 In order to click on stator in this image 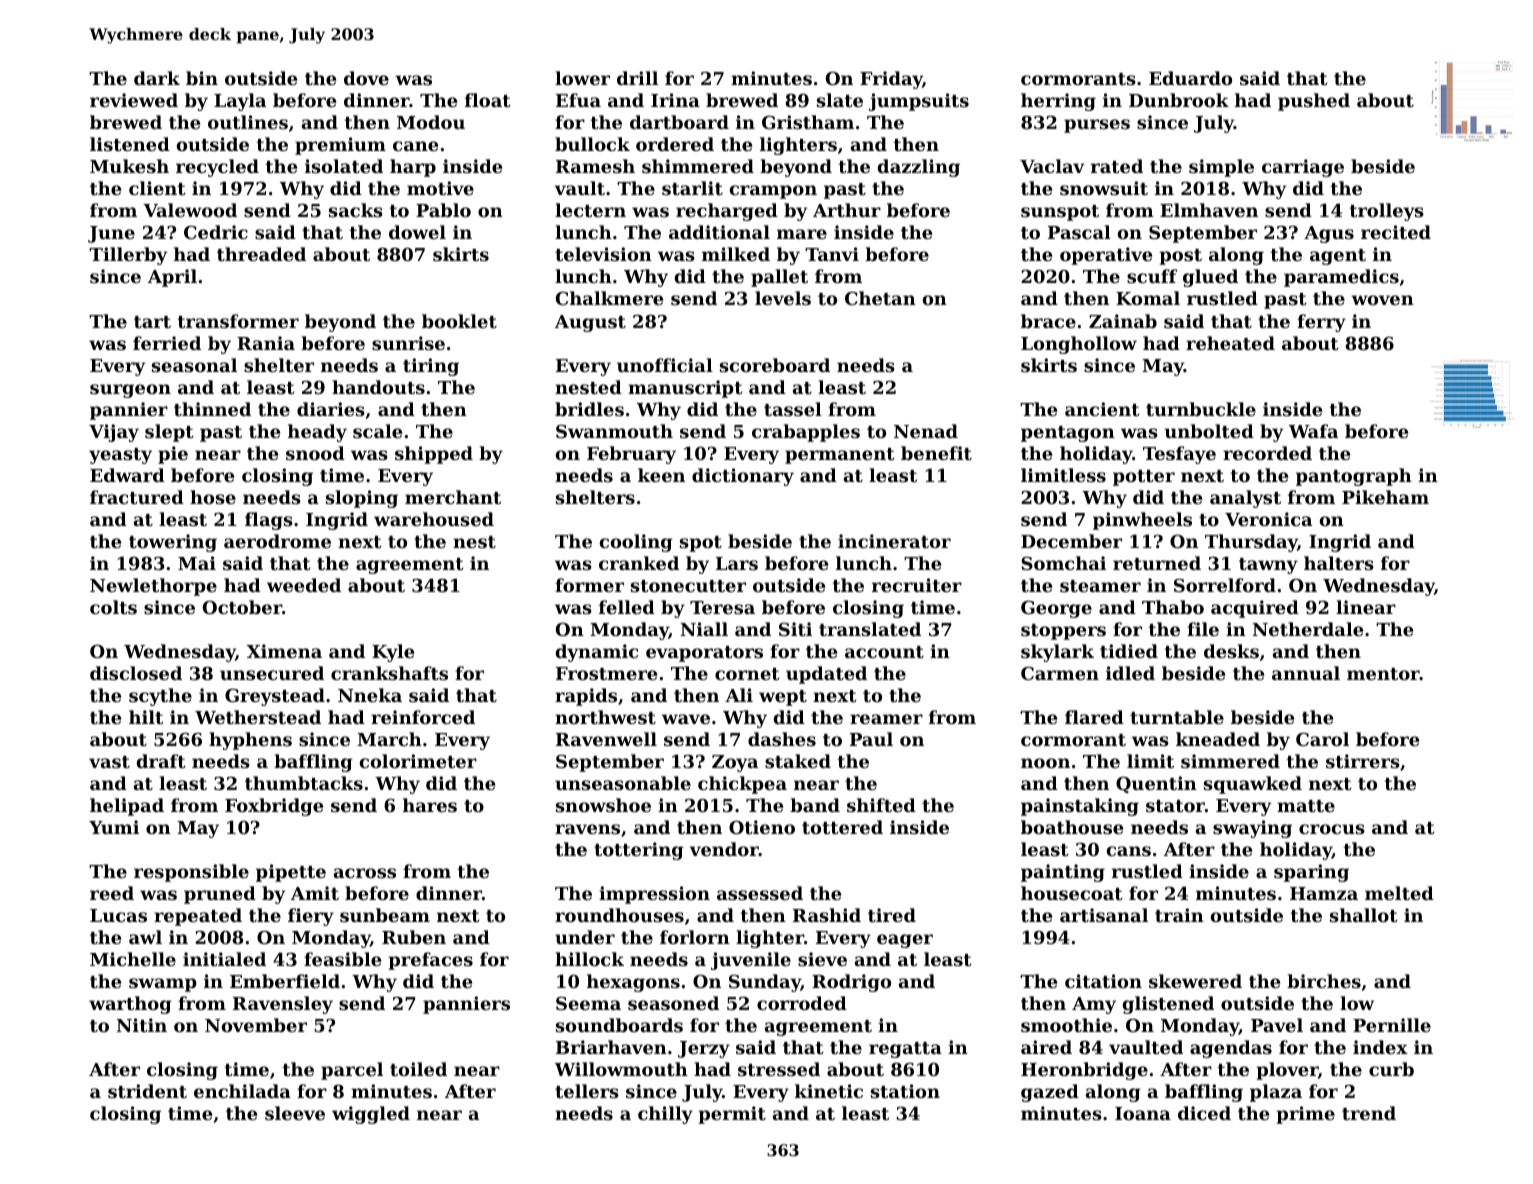, I will do `click(1175, 806)`.
